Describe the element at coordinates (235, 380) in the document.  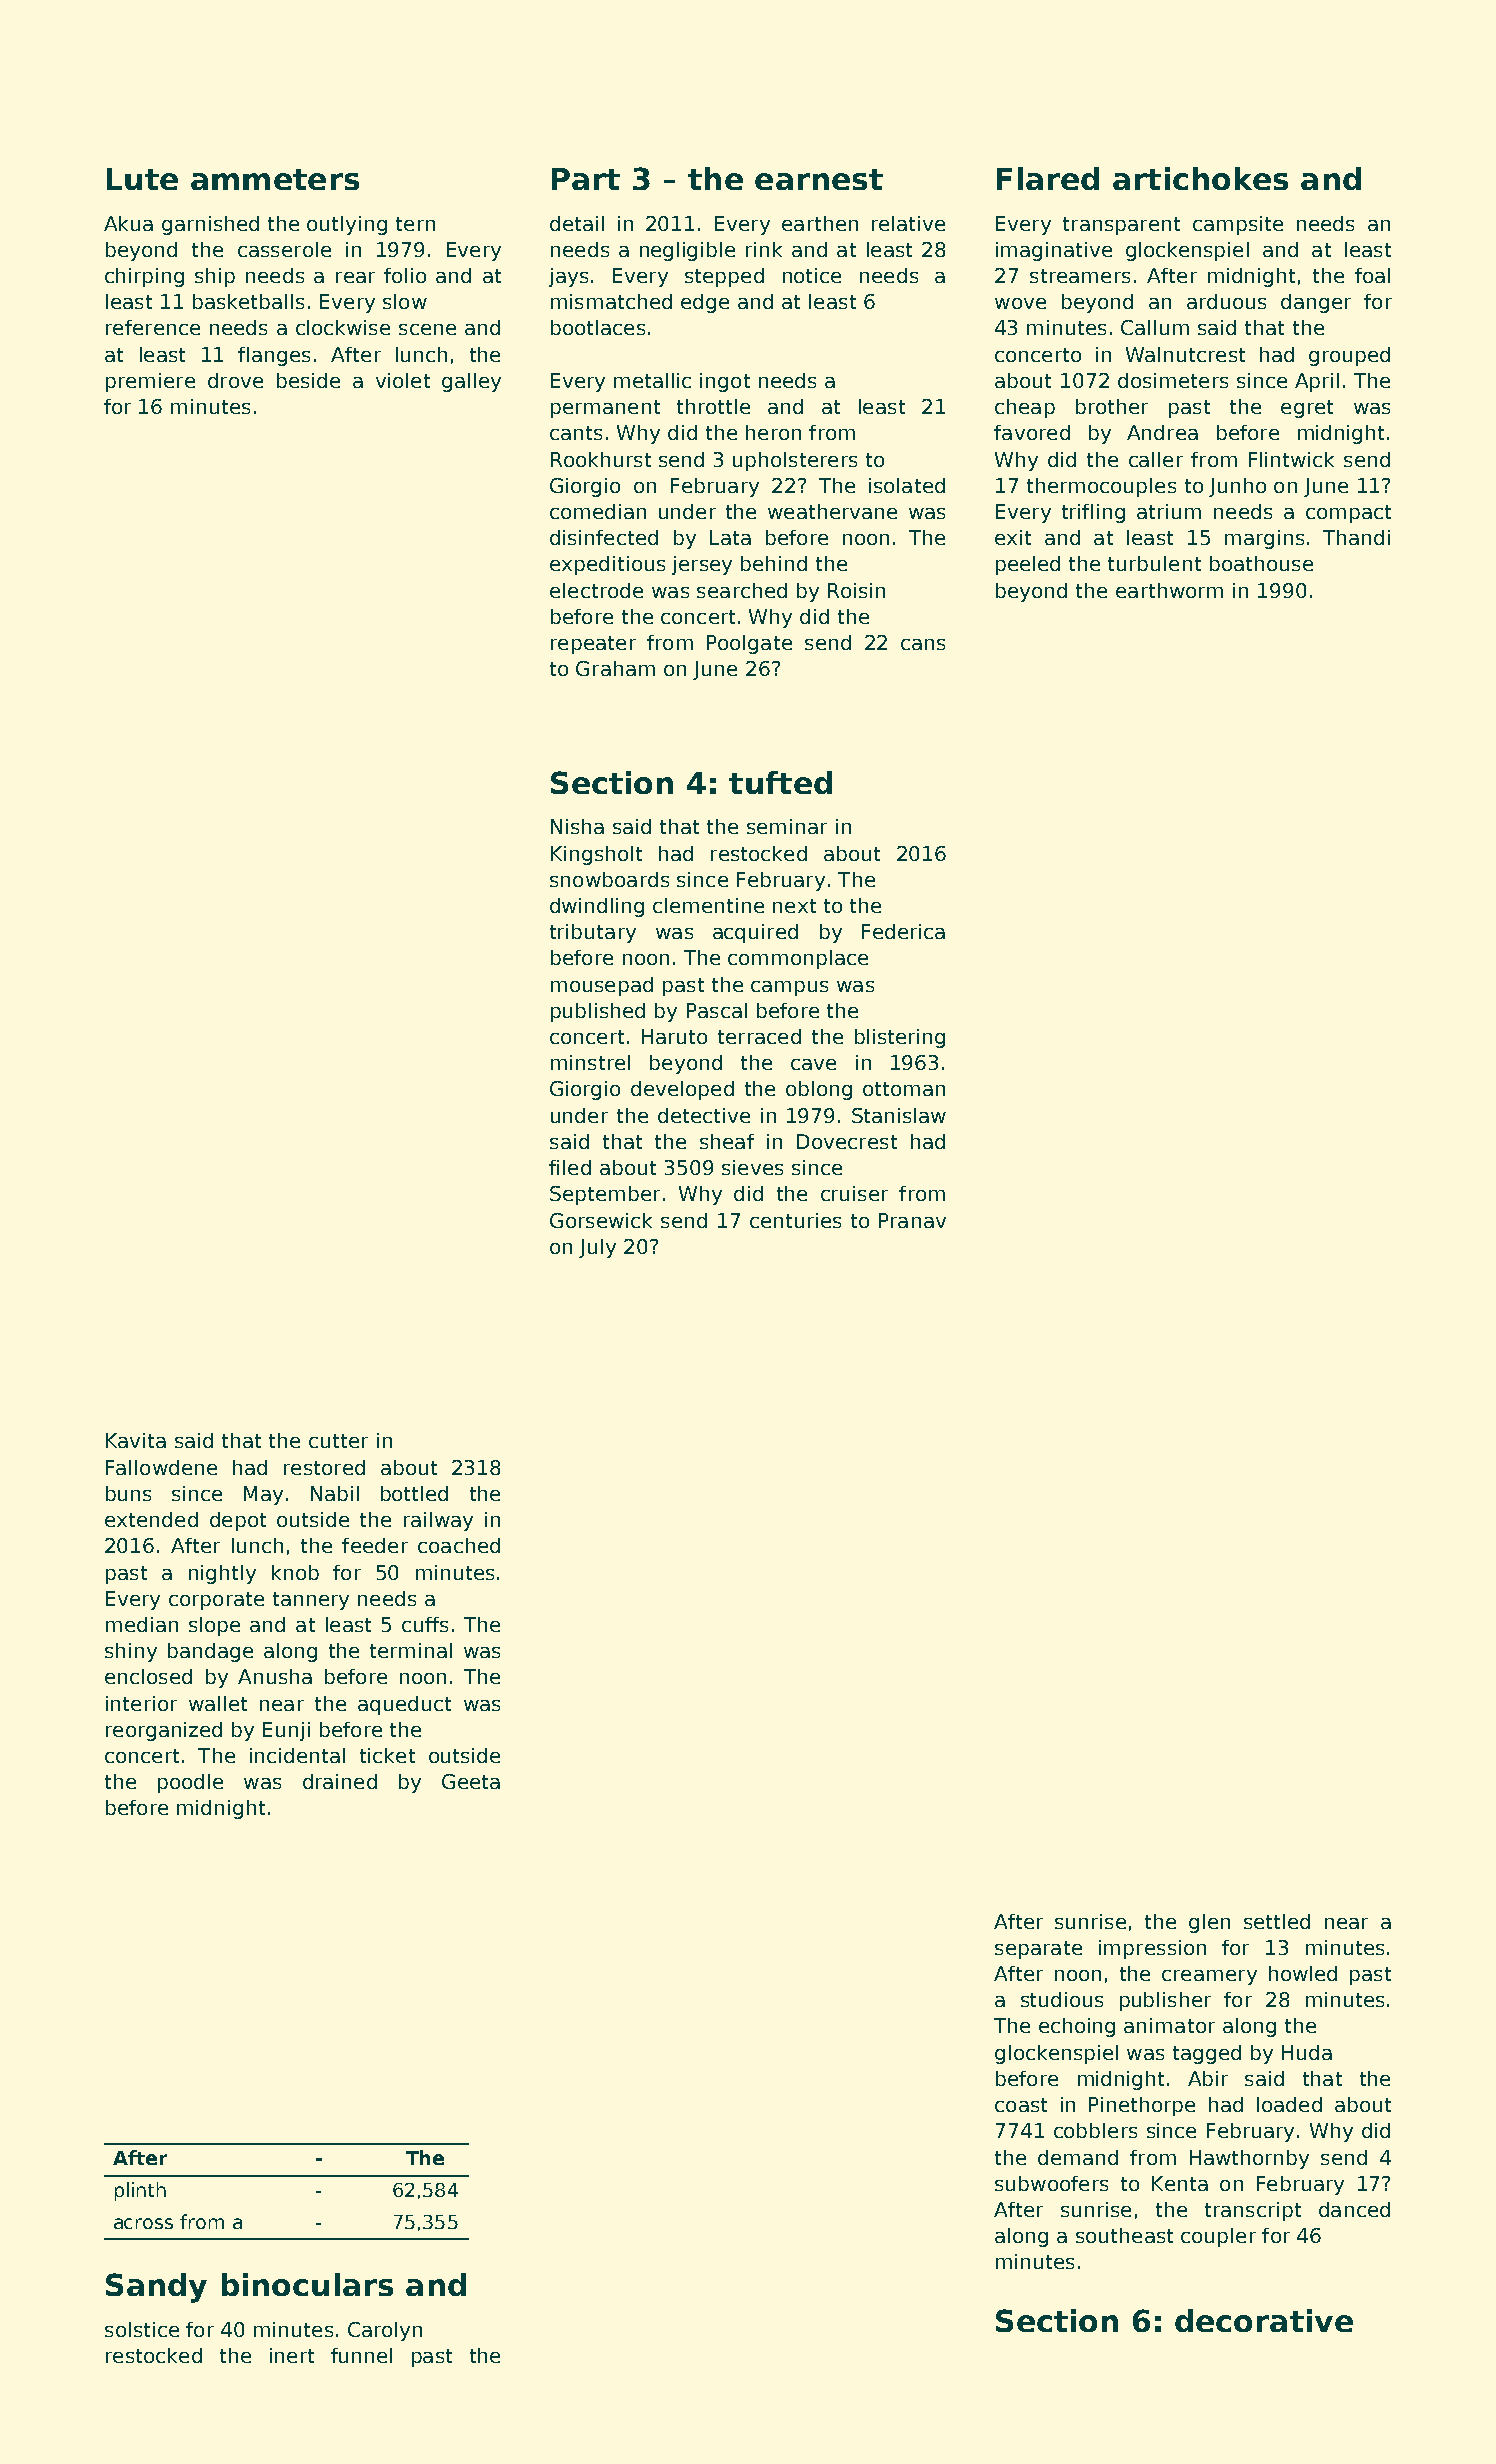
I see `drove` at that location.
